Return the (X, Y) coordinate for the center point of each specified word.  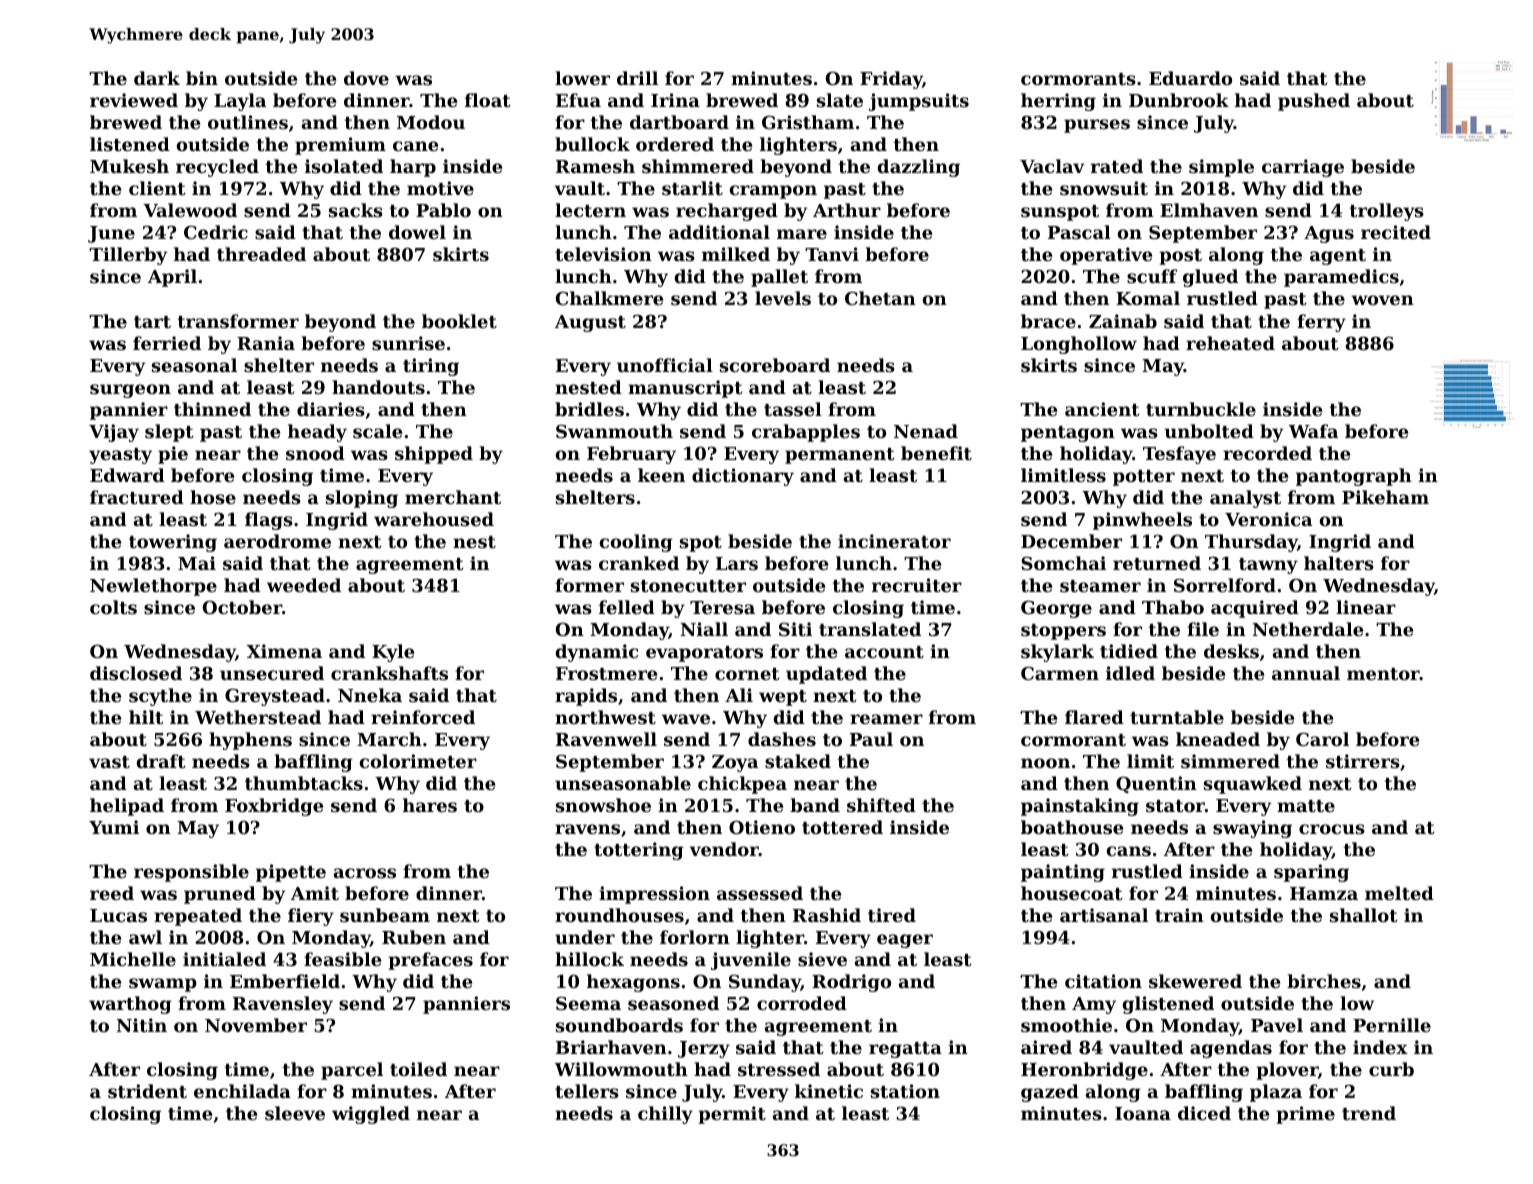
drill (637, 78)
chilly (665, 1115)
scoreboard (775, 365)
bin (202, 78)
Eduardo (1190, 78)
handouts (378, 387)
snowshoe (603, 805)
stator (1175, 806)
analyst (1245, 499)
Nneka (370, 695)
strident (147, 1091)
